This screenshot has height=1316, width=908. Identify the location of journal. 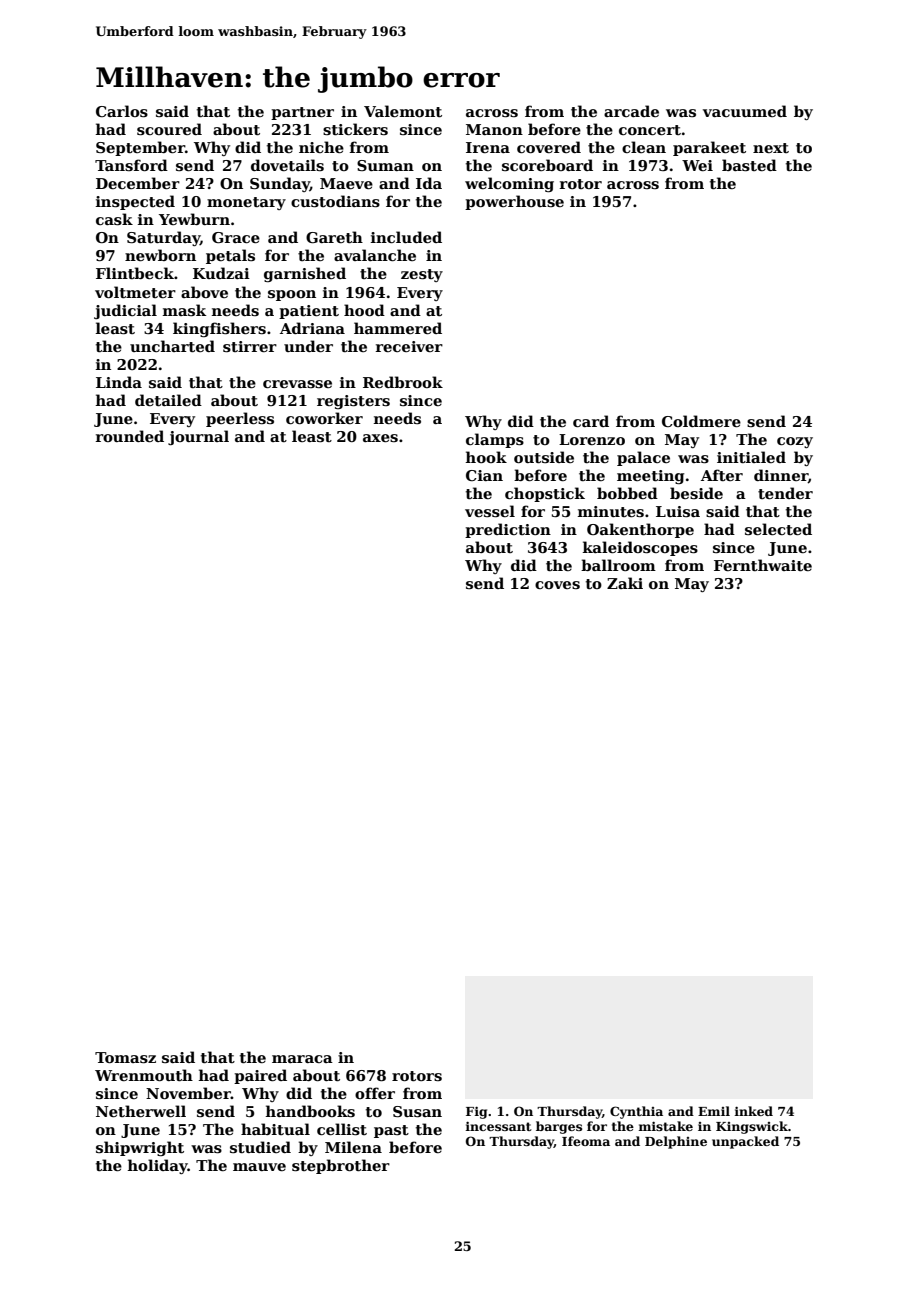
(198, 437).
